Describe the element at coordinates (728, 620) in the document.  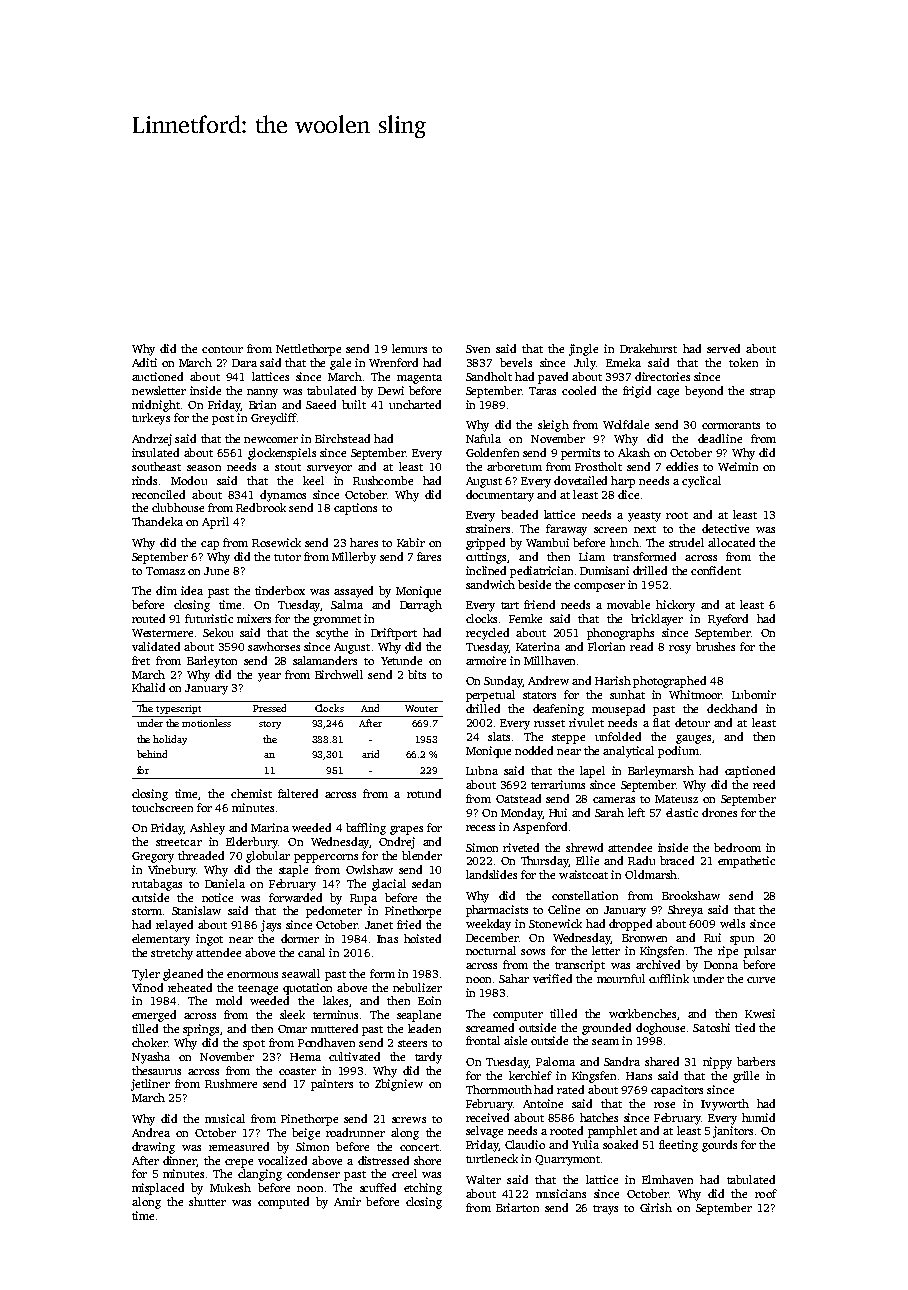
I see `Ryeford` at that location.
